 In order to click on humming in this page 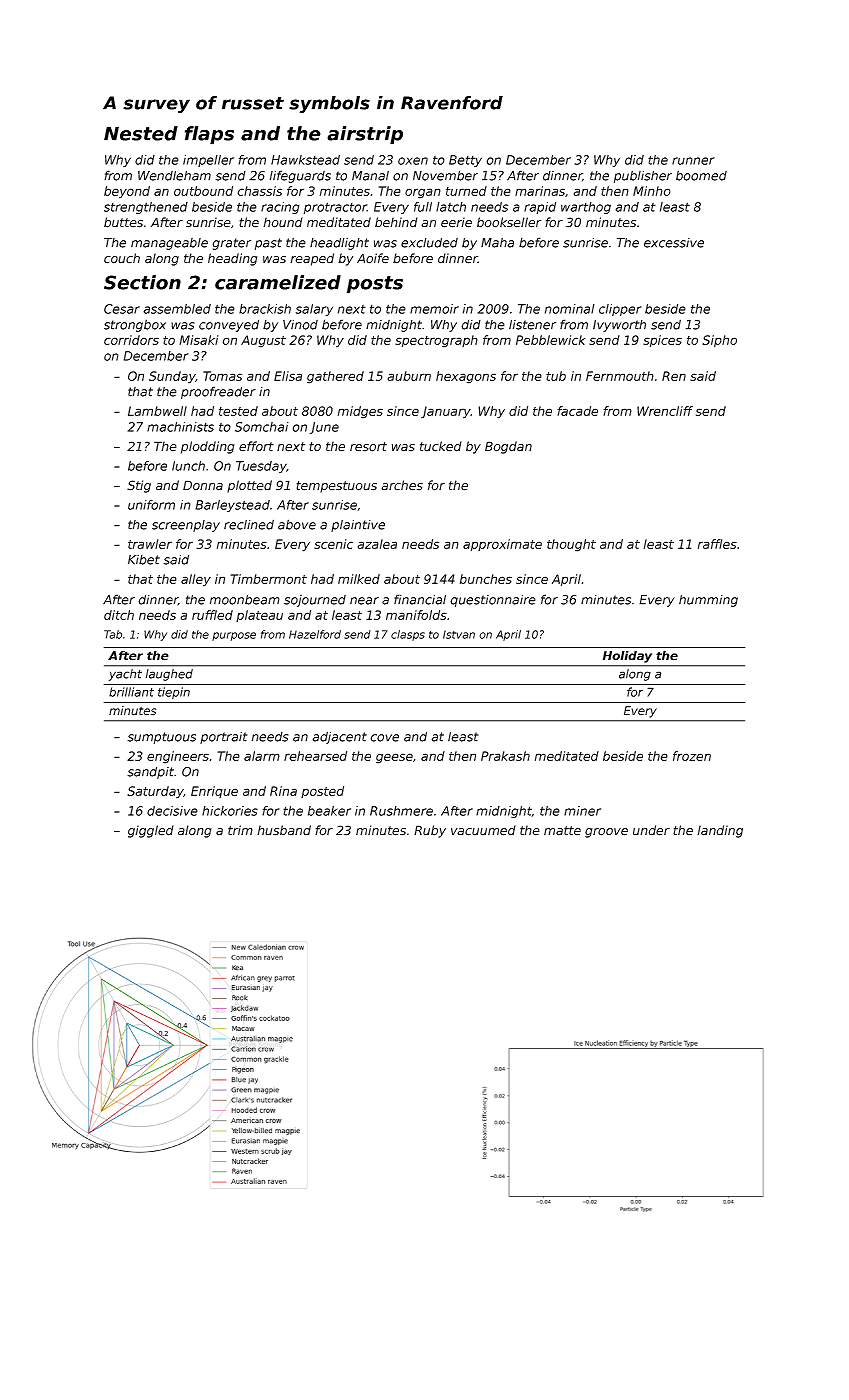, I will do `click(708, 600)`.
